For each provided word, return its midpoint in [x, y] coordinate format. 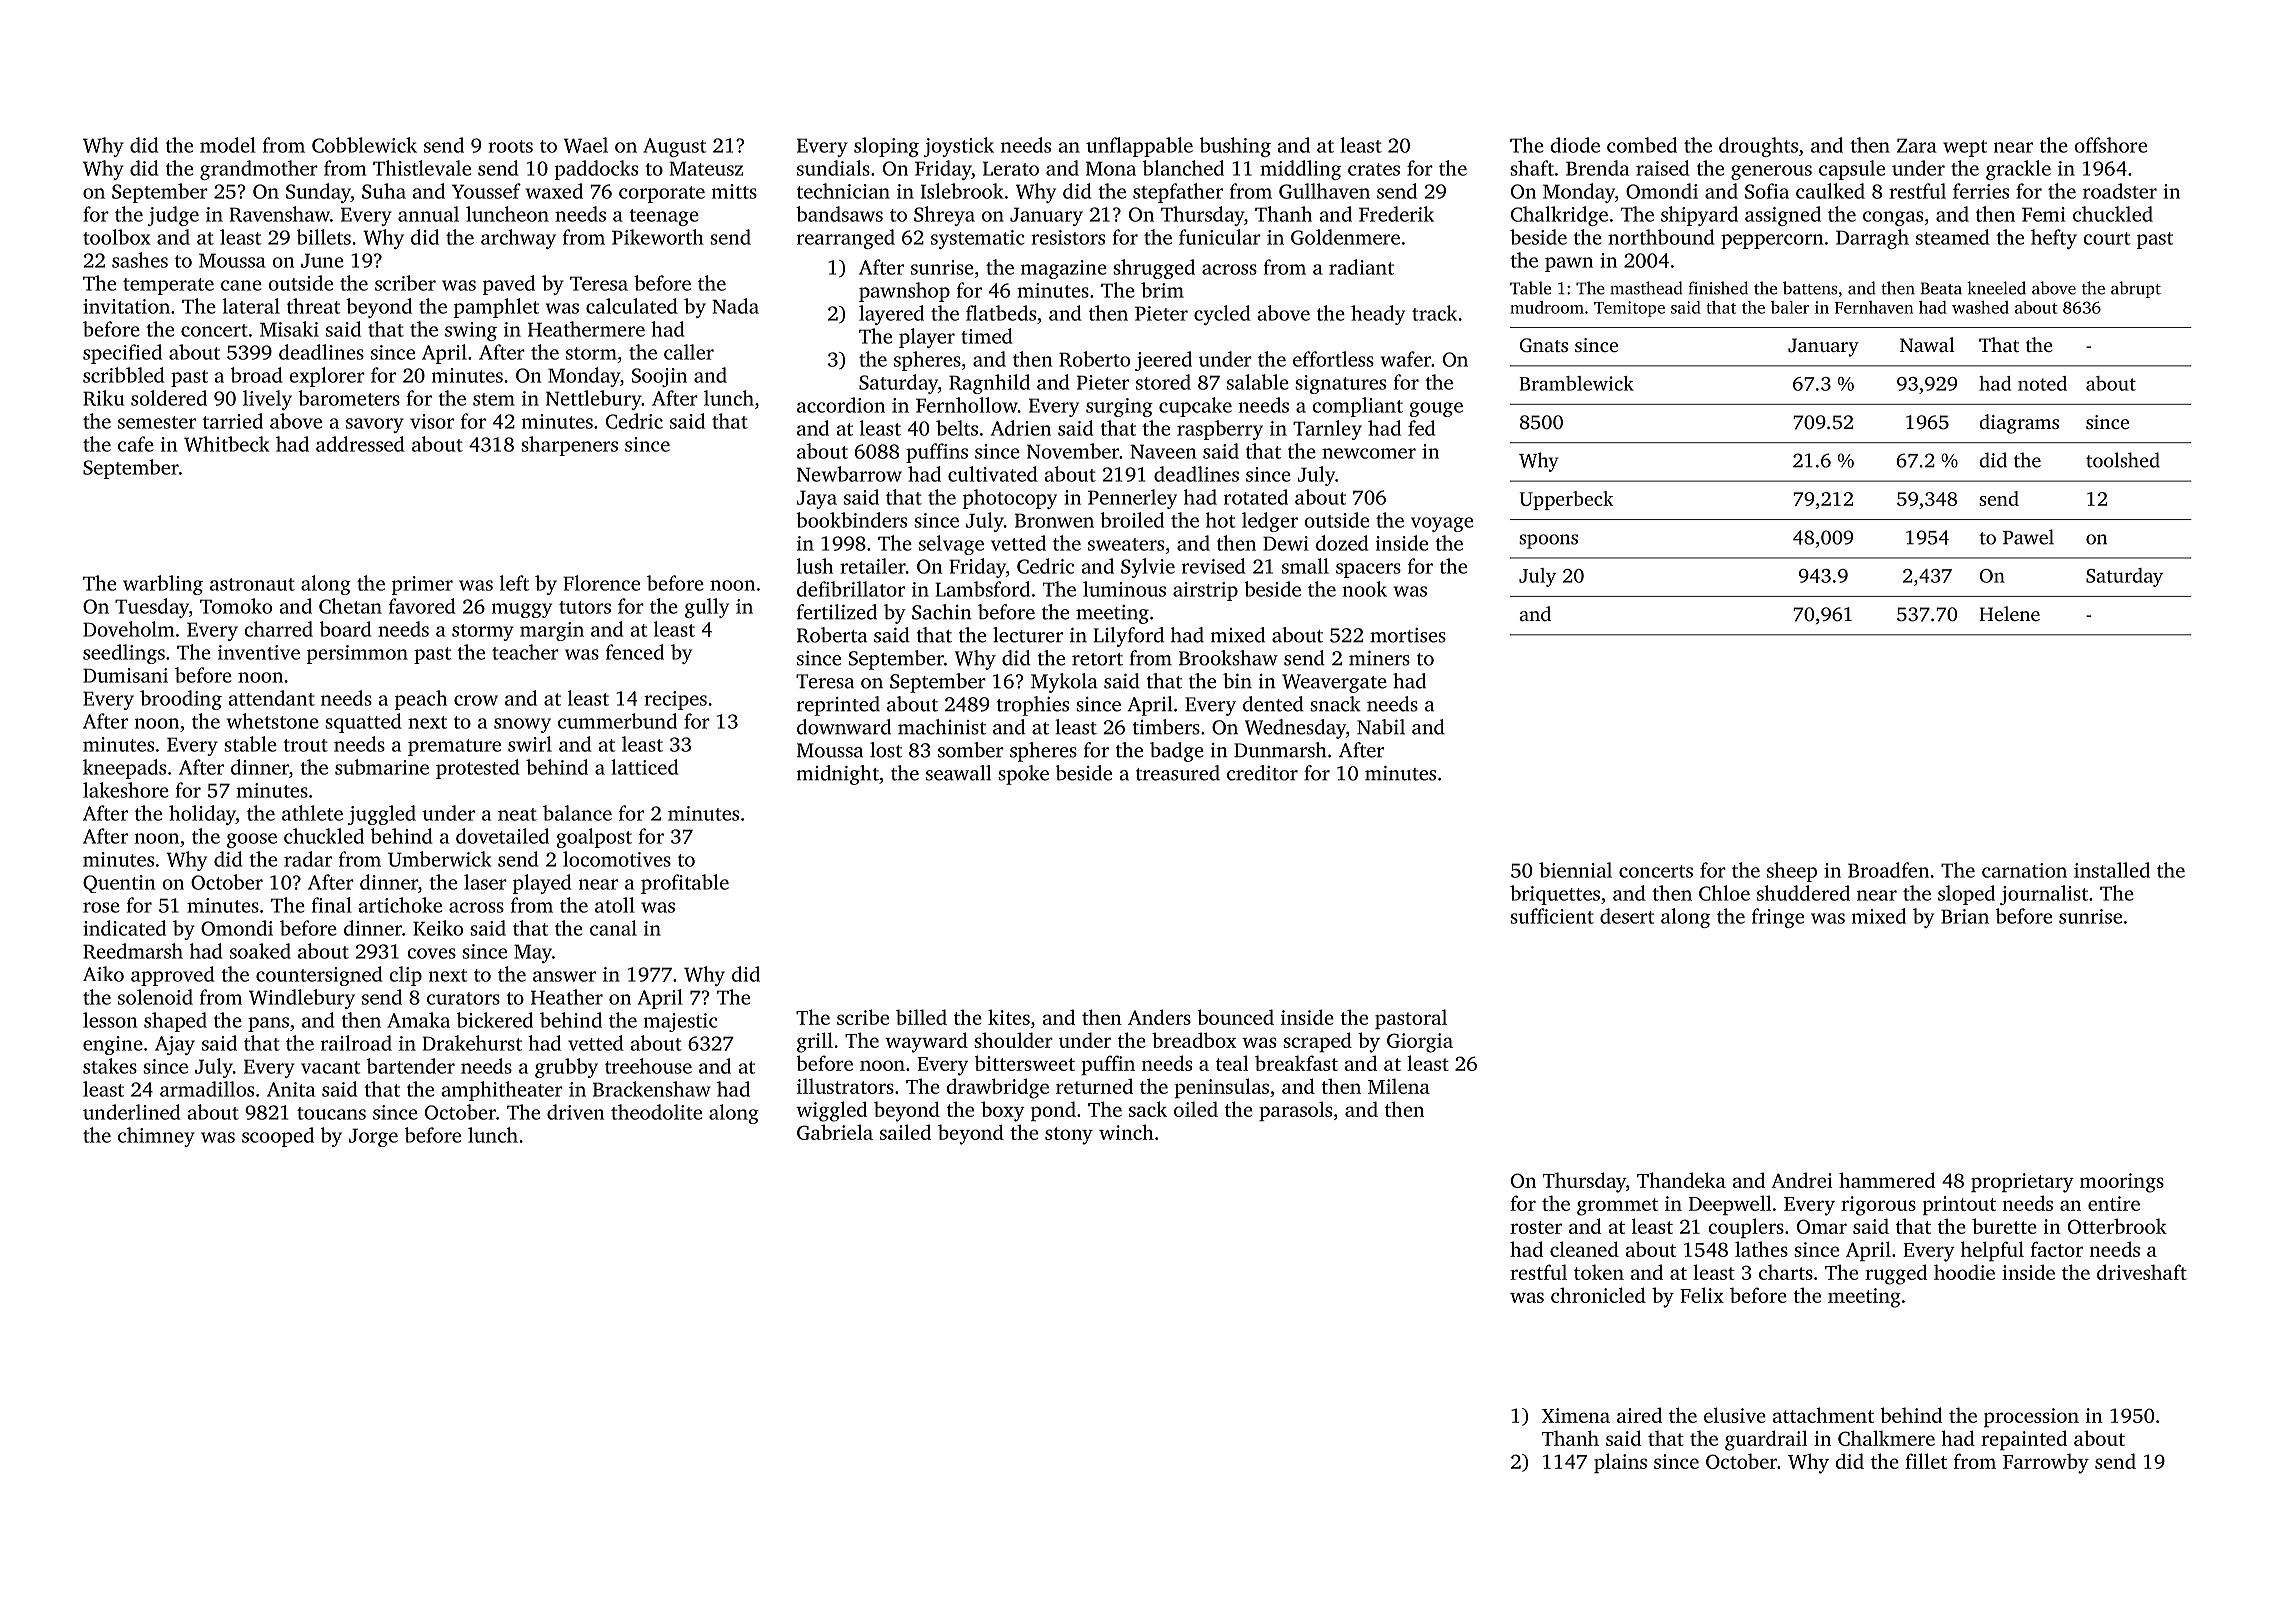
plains [1620, 1463]
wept [1965, 148]
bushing [1235, 147]
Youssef [486, 191]
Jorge [373, 1137]
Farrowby [2046, 1463]
